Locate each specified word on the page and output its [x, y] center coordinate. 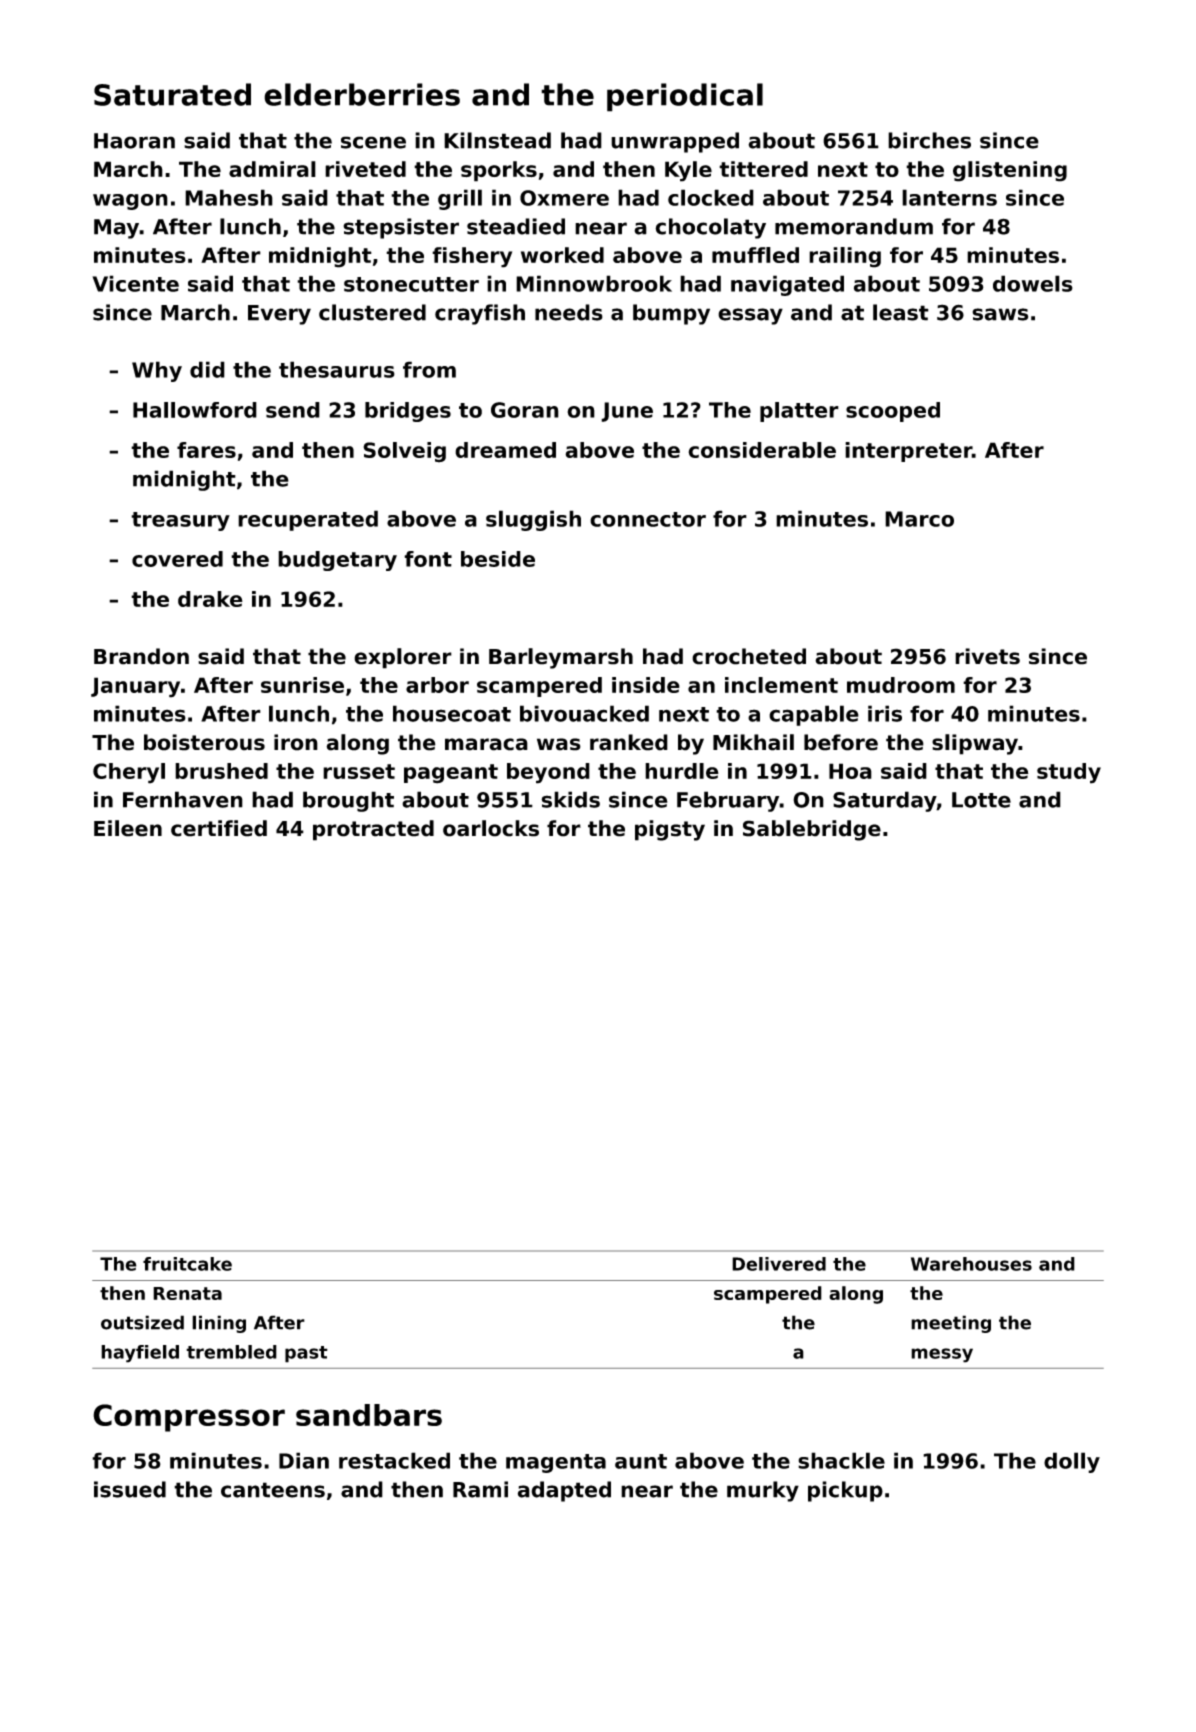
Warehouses [971, 1264]
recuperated [308, 520]
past [306, 1354]
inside [646, 685]
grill [460, 199]
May [117, 229]
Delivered [779, 1264]
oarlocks [491, 828]
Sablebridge [812, 830]
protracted [373, 830]
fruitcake [187, 1264]
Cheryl [129, 773]
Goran [525, 410]
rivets [987, 656]
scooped [893, 412]
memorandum [854, 226]
